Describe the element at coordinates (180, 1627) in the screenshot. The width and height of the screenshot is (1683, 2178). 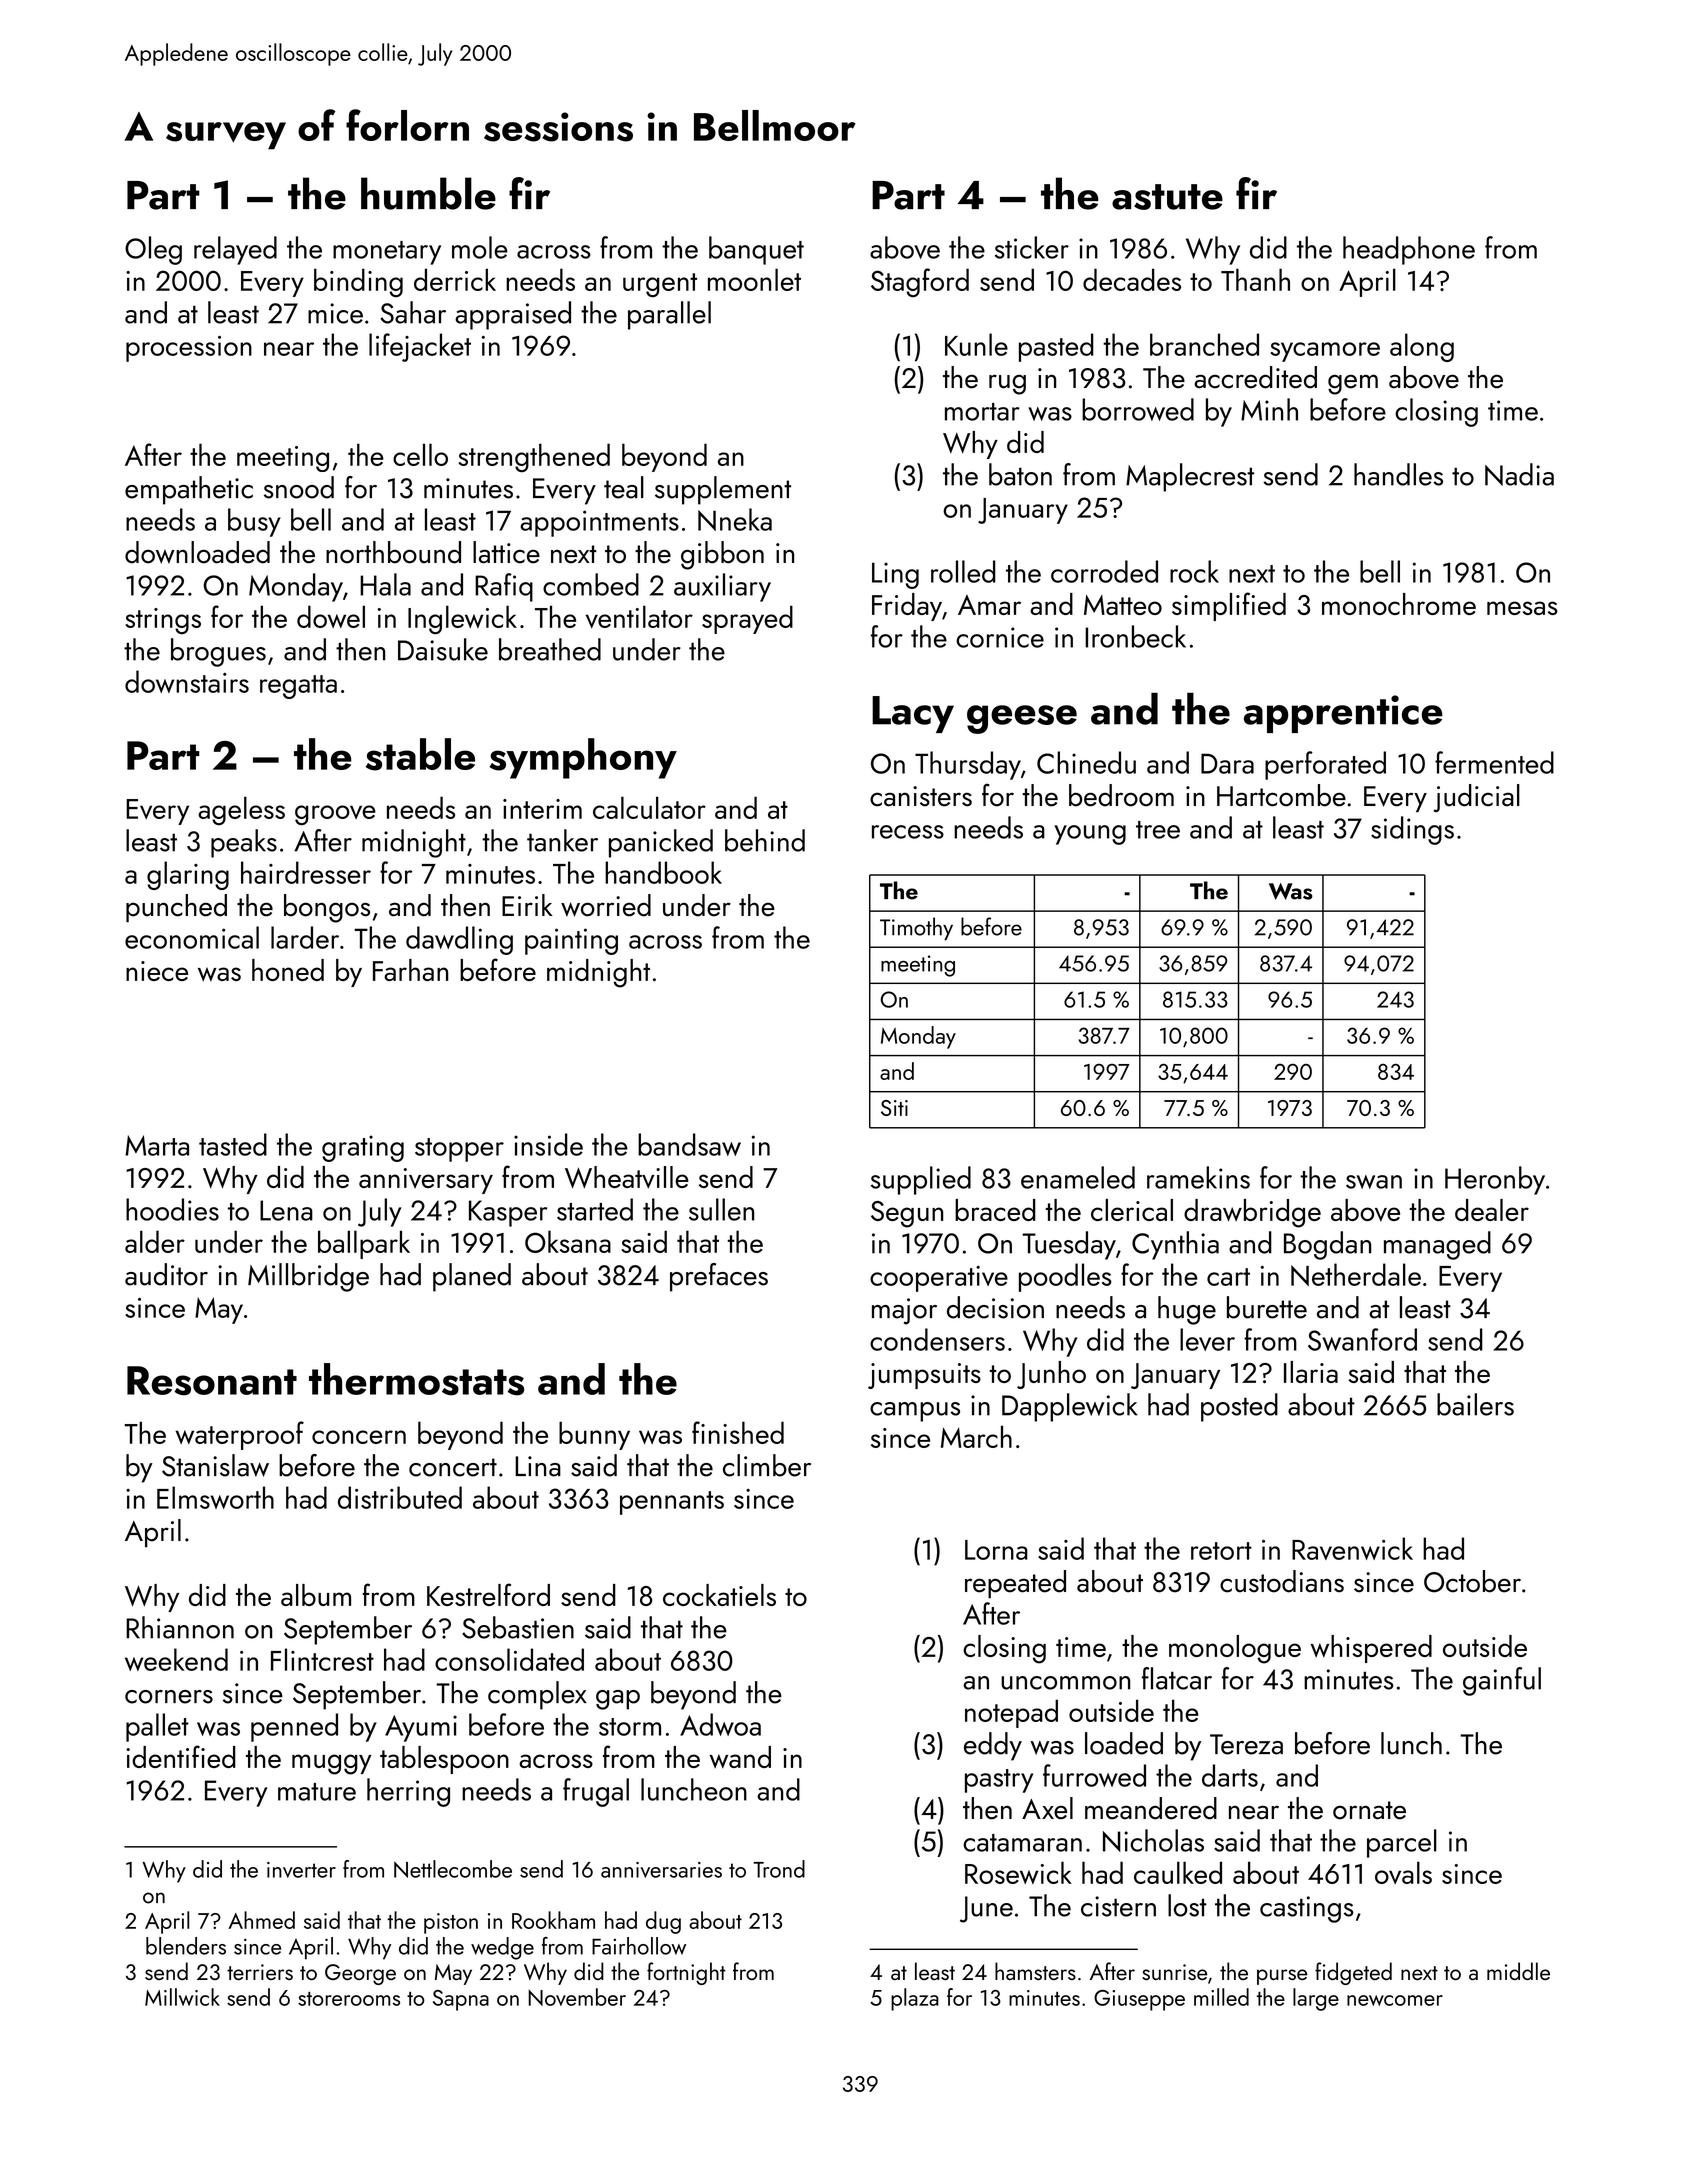
I see `Rhiannon` at that location.
